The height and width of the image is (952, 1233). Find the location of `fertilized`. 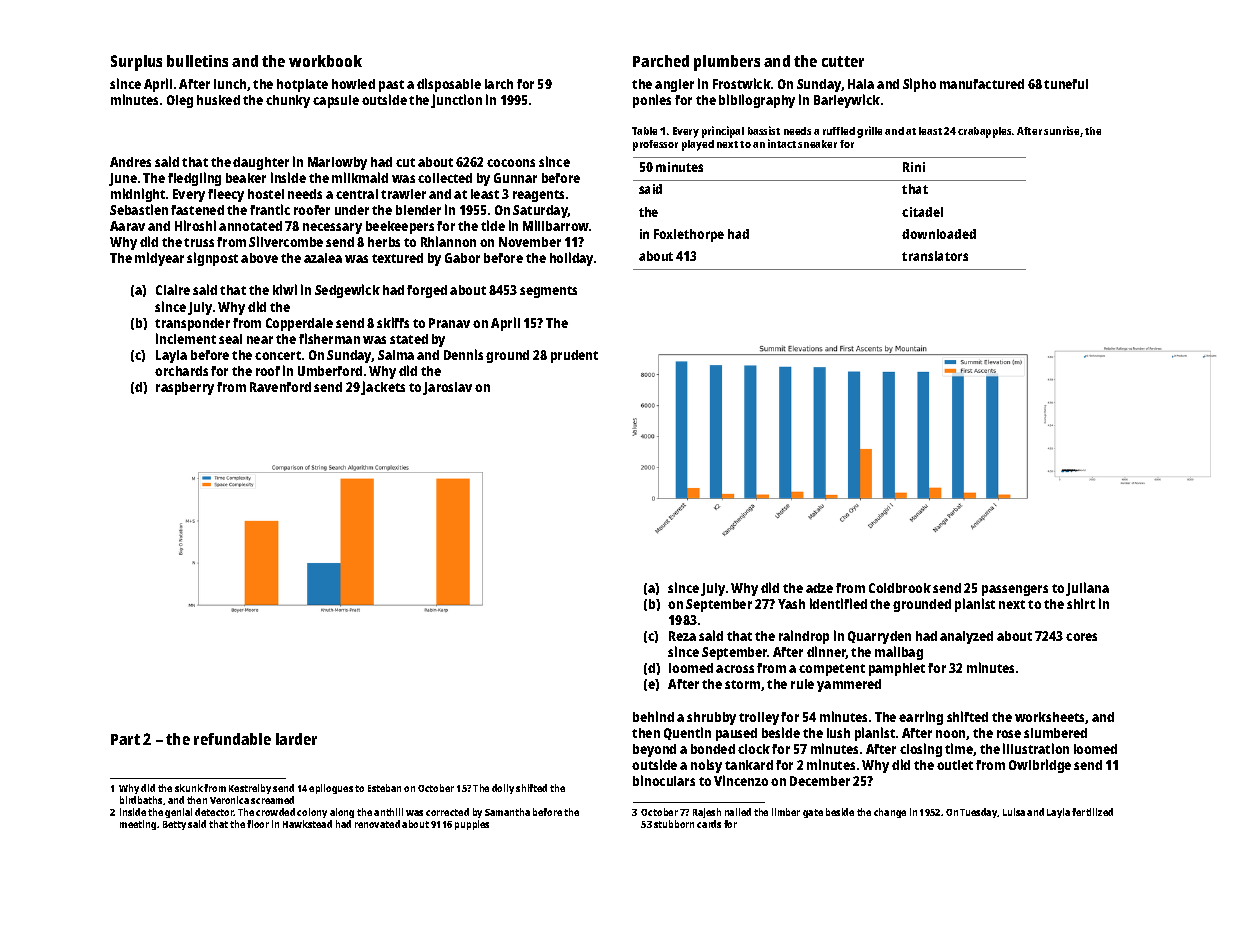

fertilized is located at coordinates (1092, 812).
